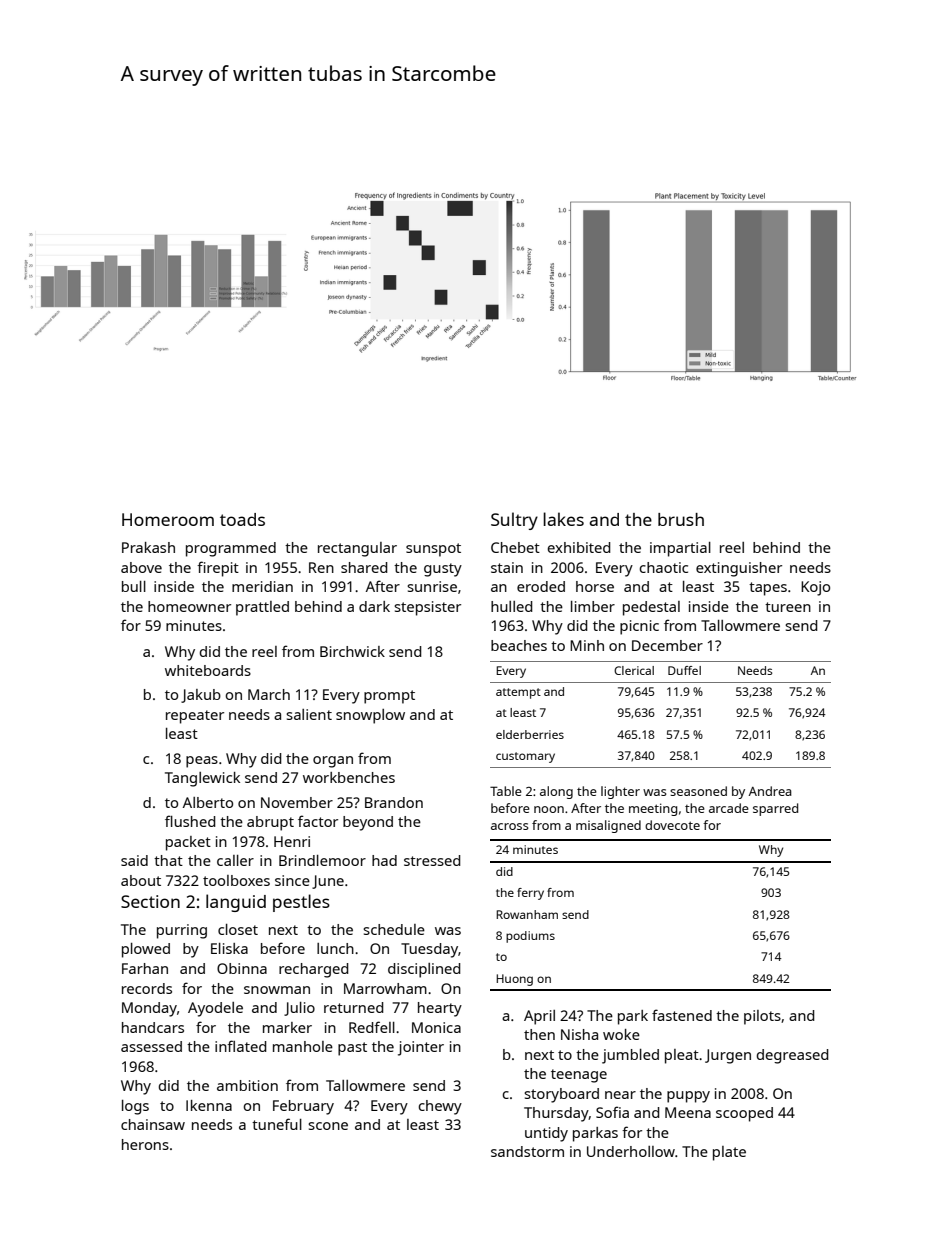  I want to click on toads, so click(242, 519).
